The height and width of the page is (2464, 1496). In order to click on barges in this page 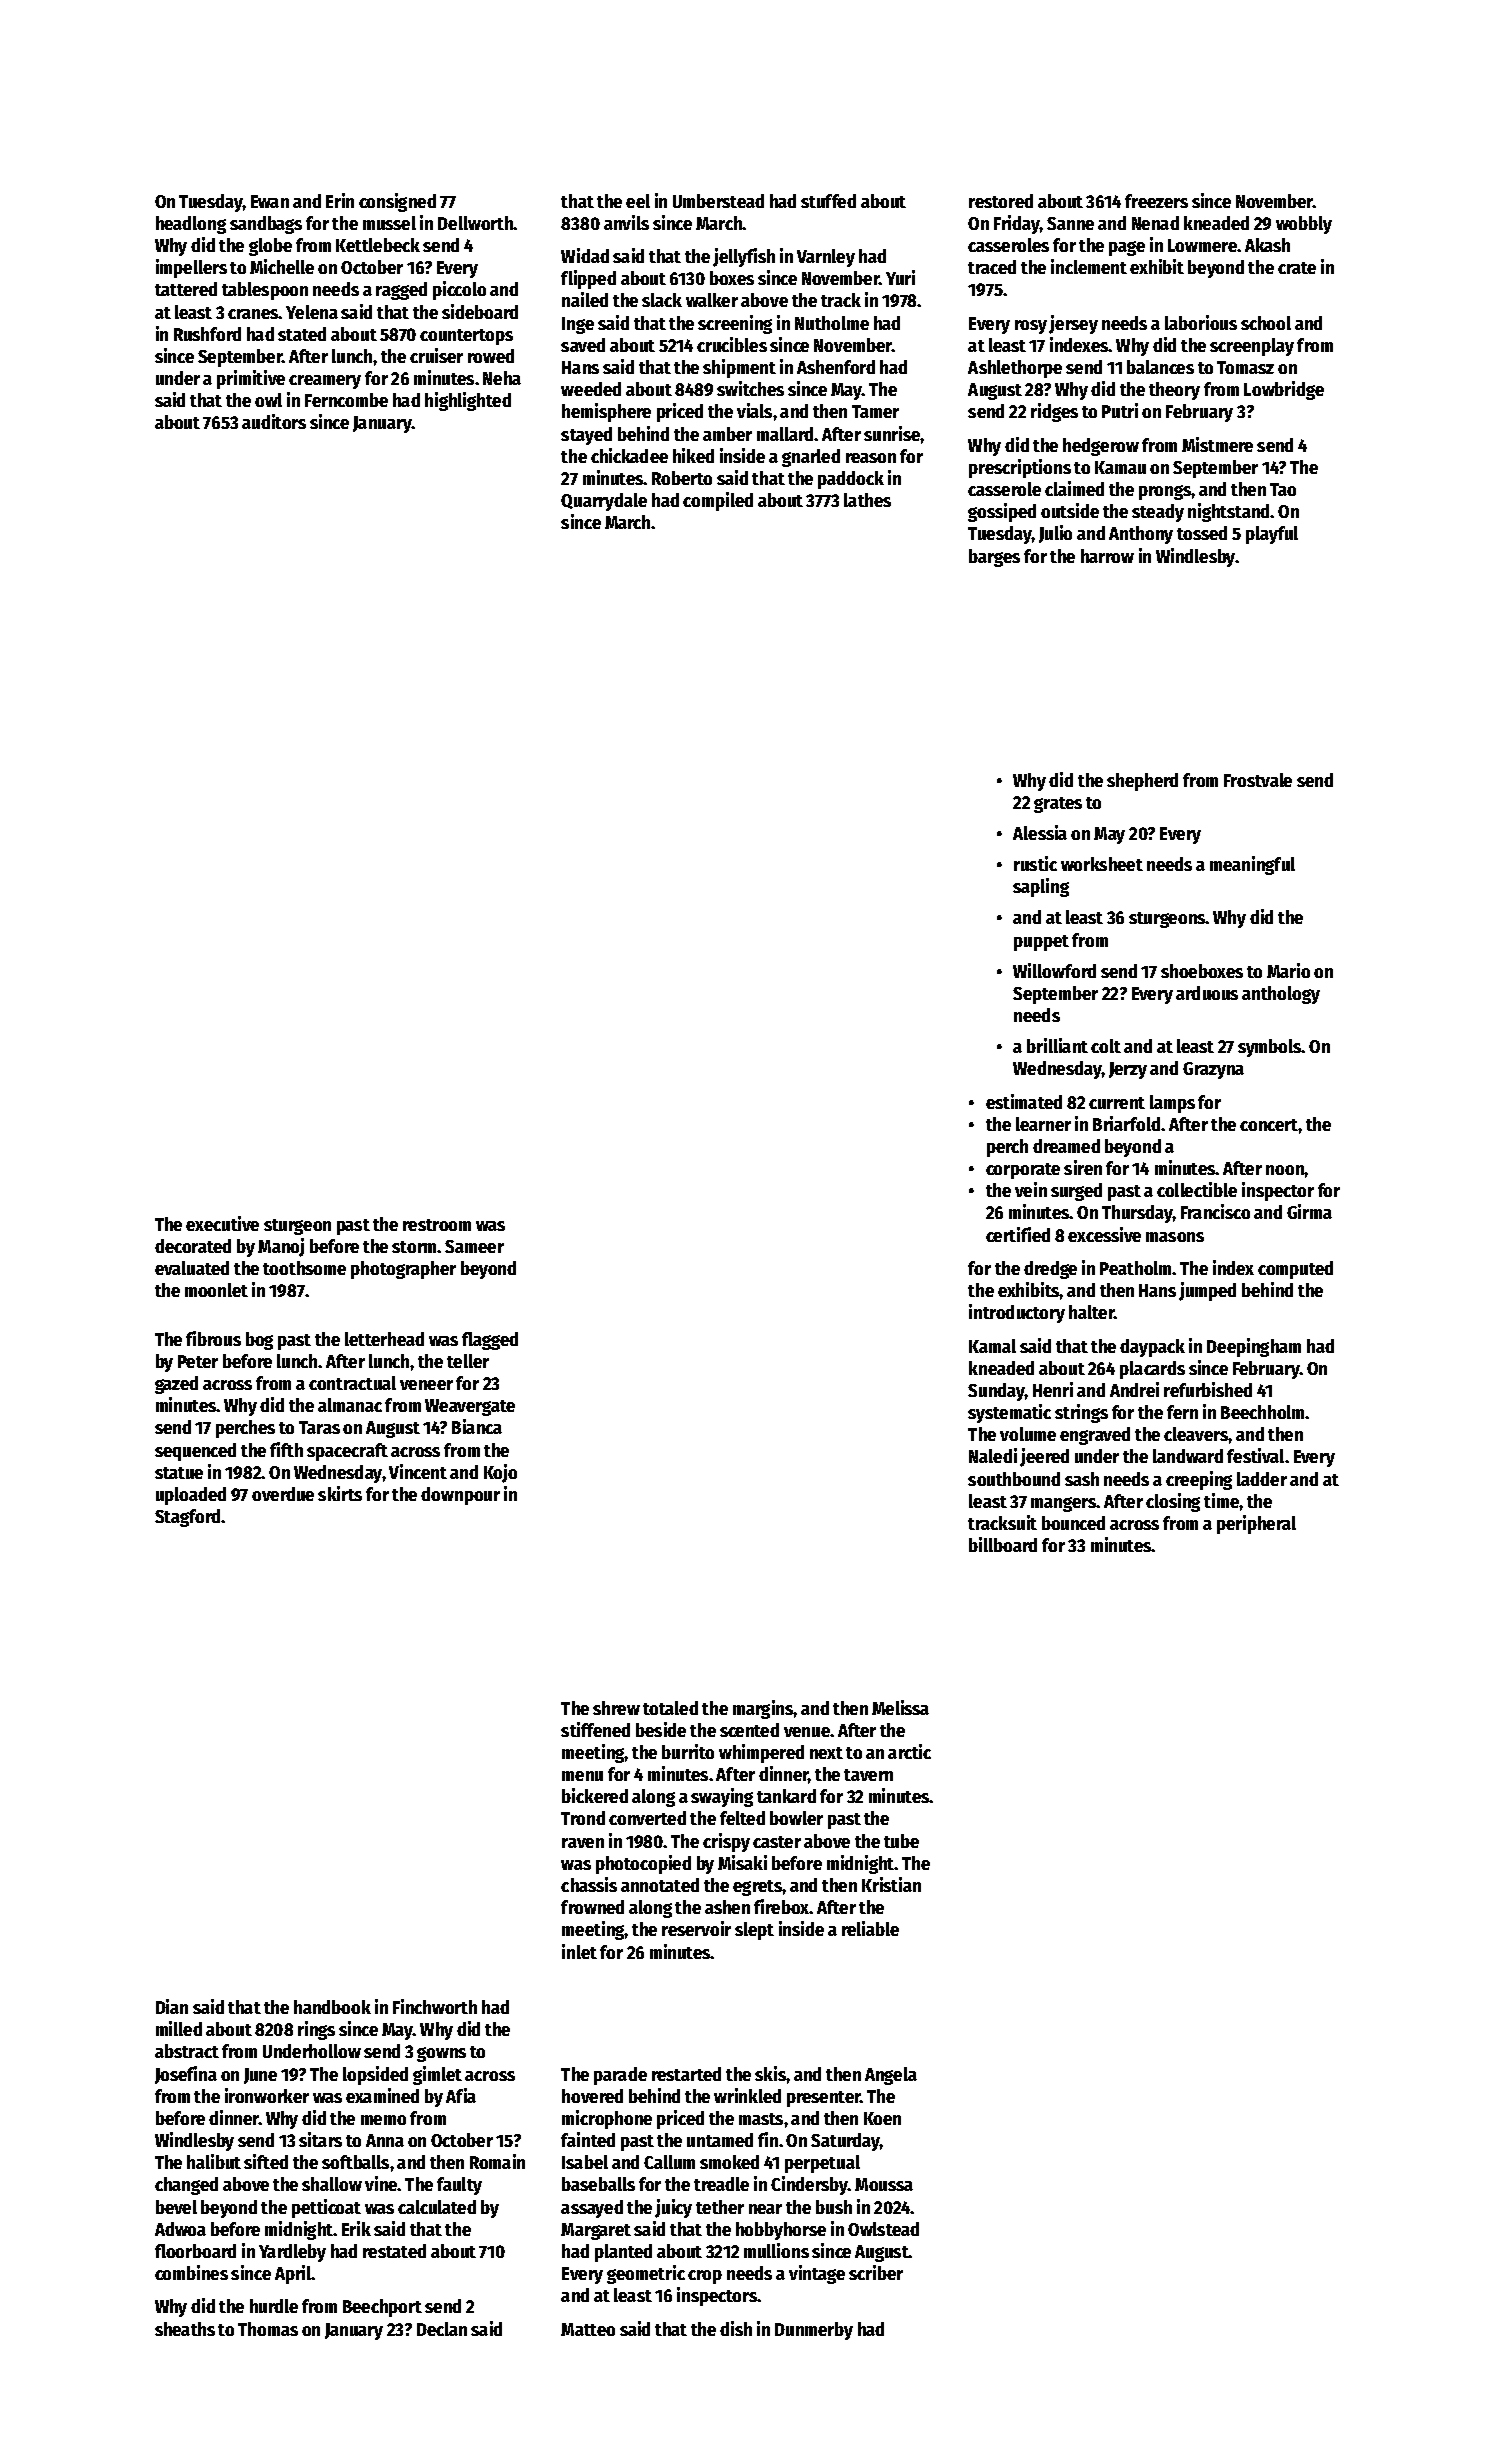, I will do `click(994, 558)`.
